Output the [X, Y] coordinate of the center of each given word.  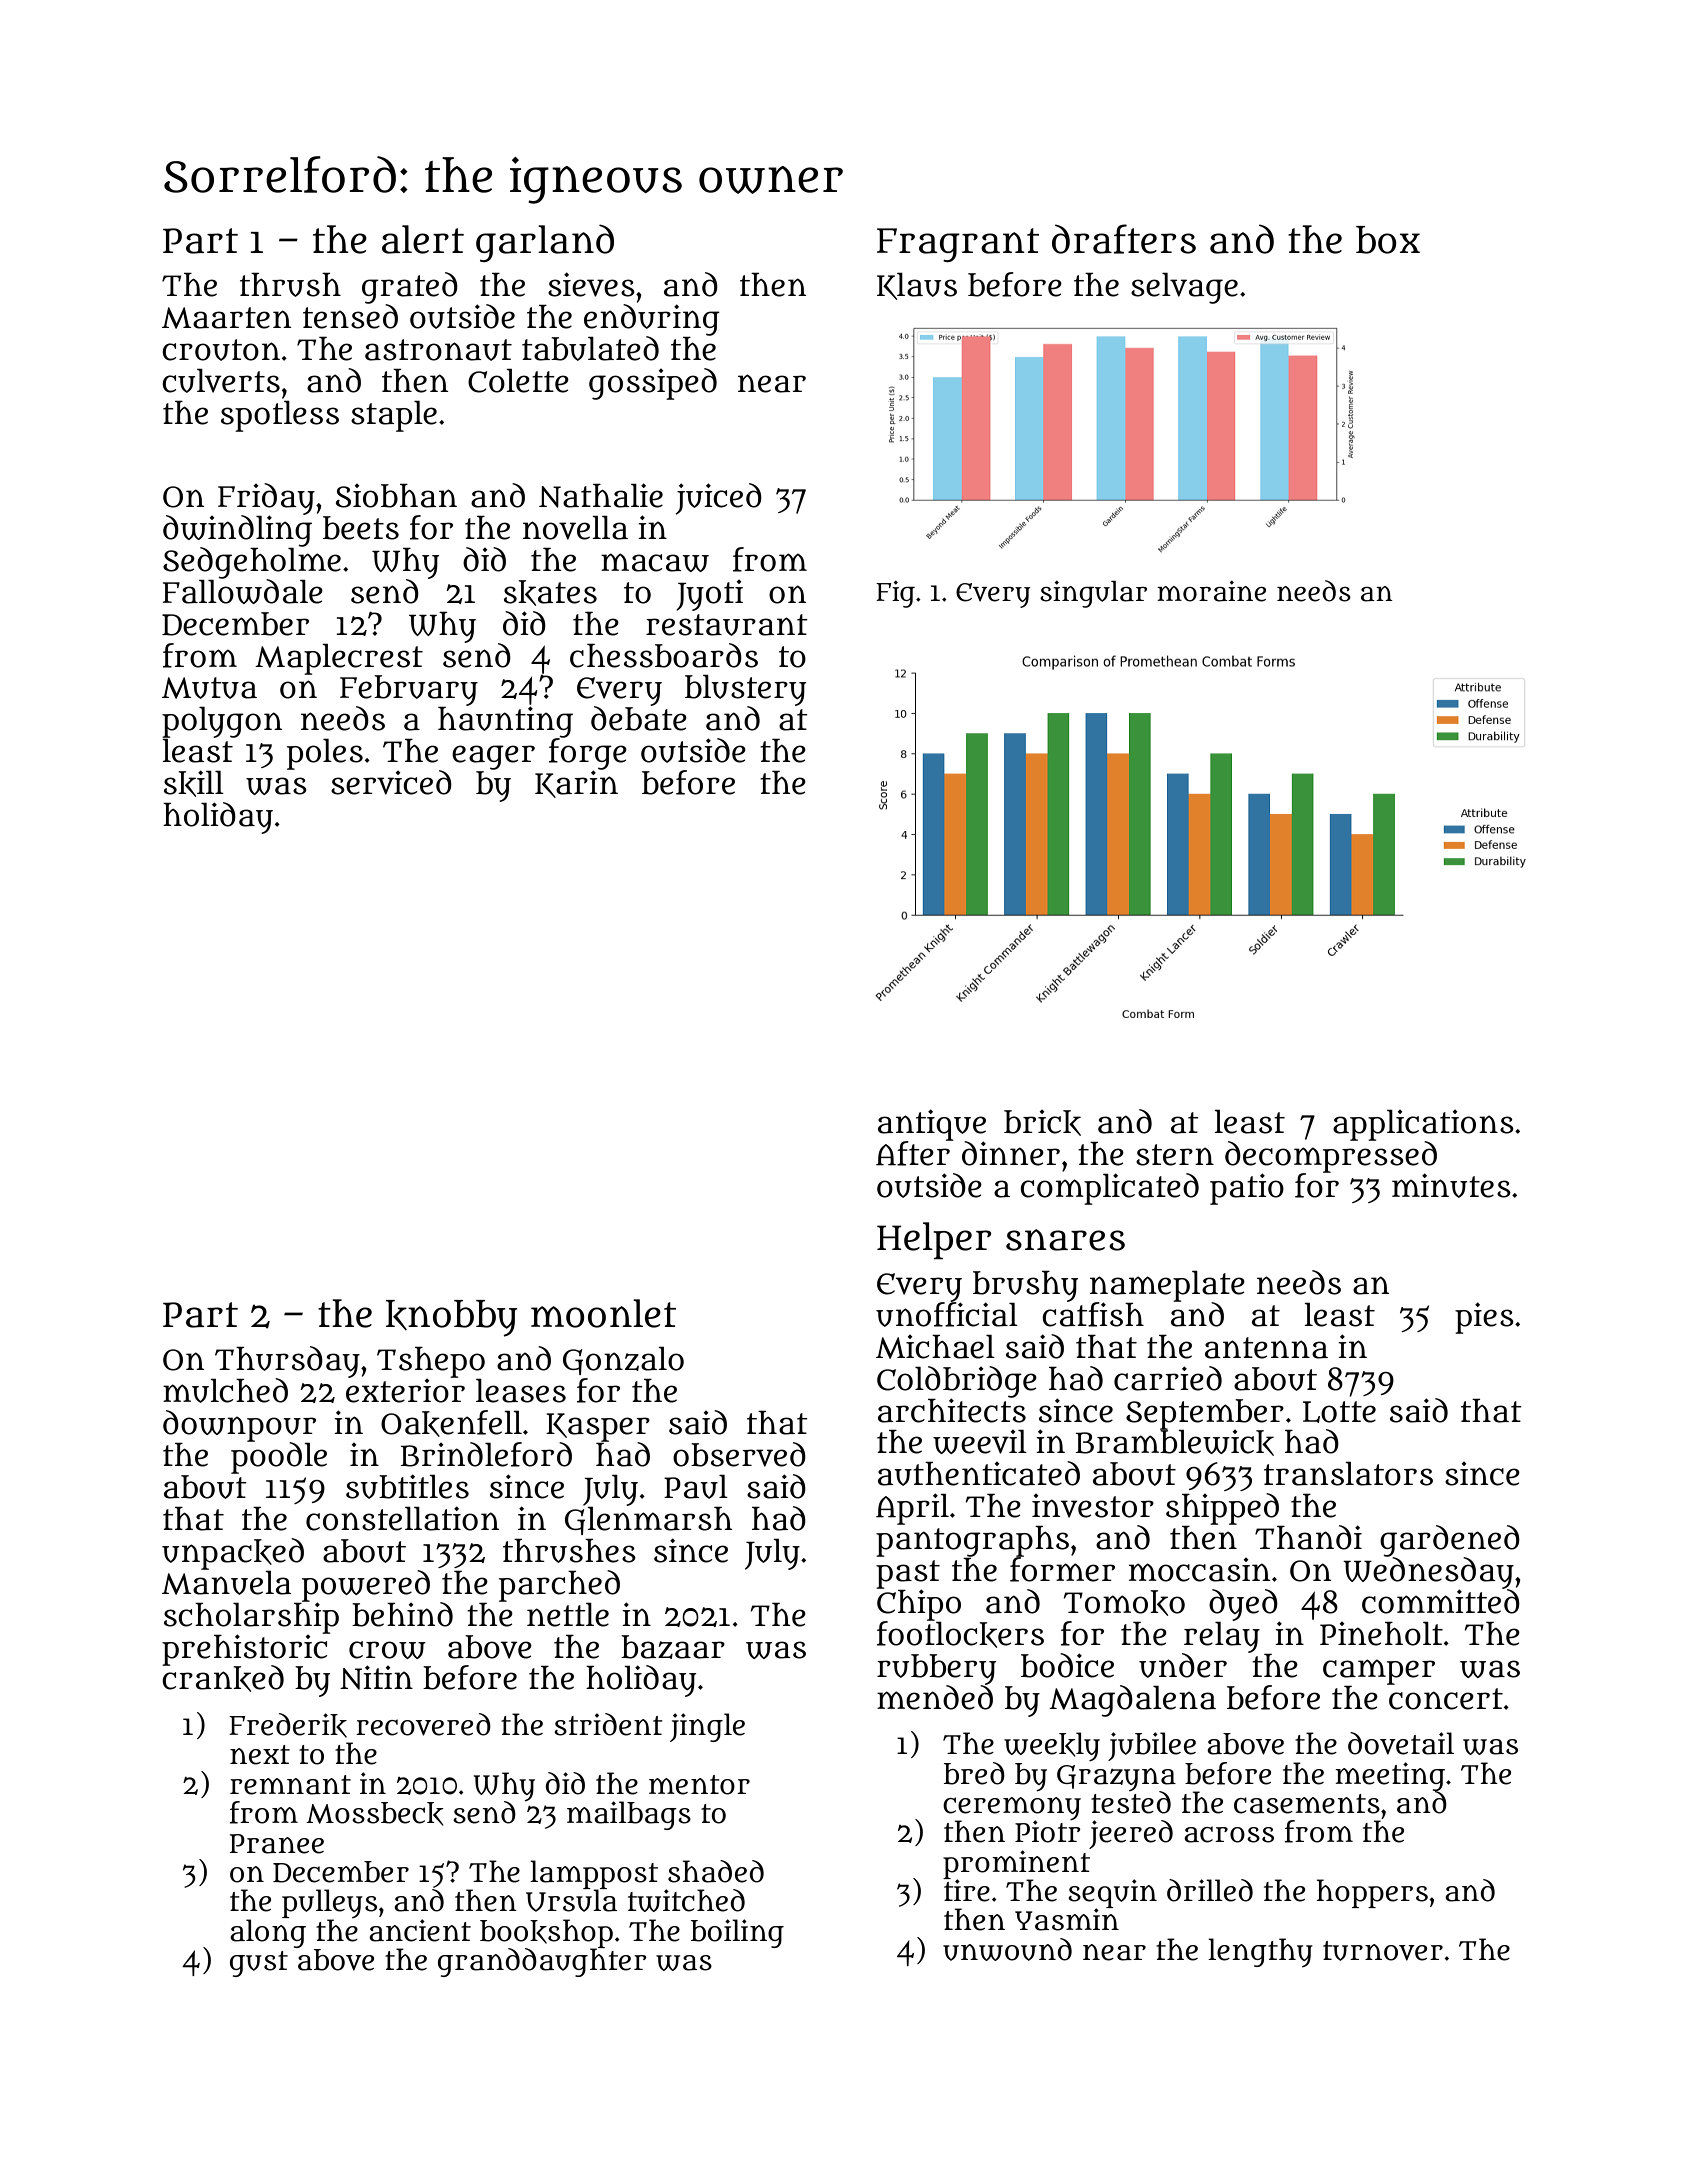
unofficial [947, 1314]
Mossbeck [374, 1814]
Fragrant [958, 245]
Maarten [226, 318]
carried [1168, 1378]
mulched [225, 1390]
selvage [1184, 288]
